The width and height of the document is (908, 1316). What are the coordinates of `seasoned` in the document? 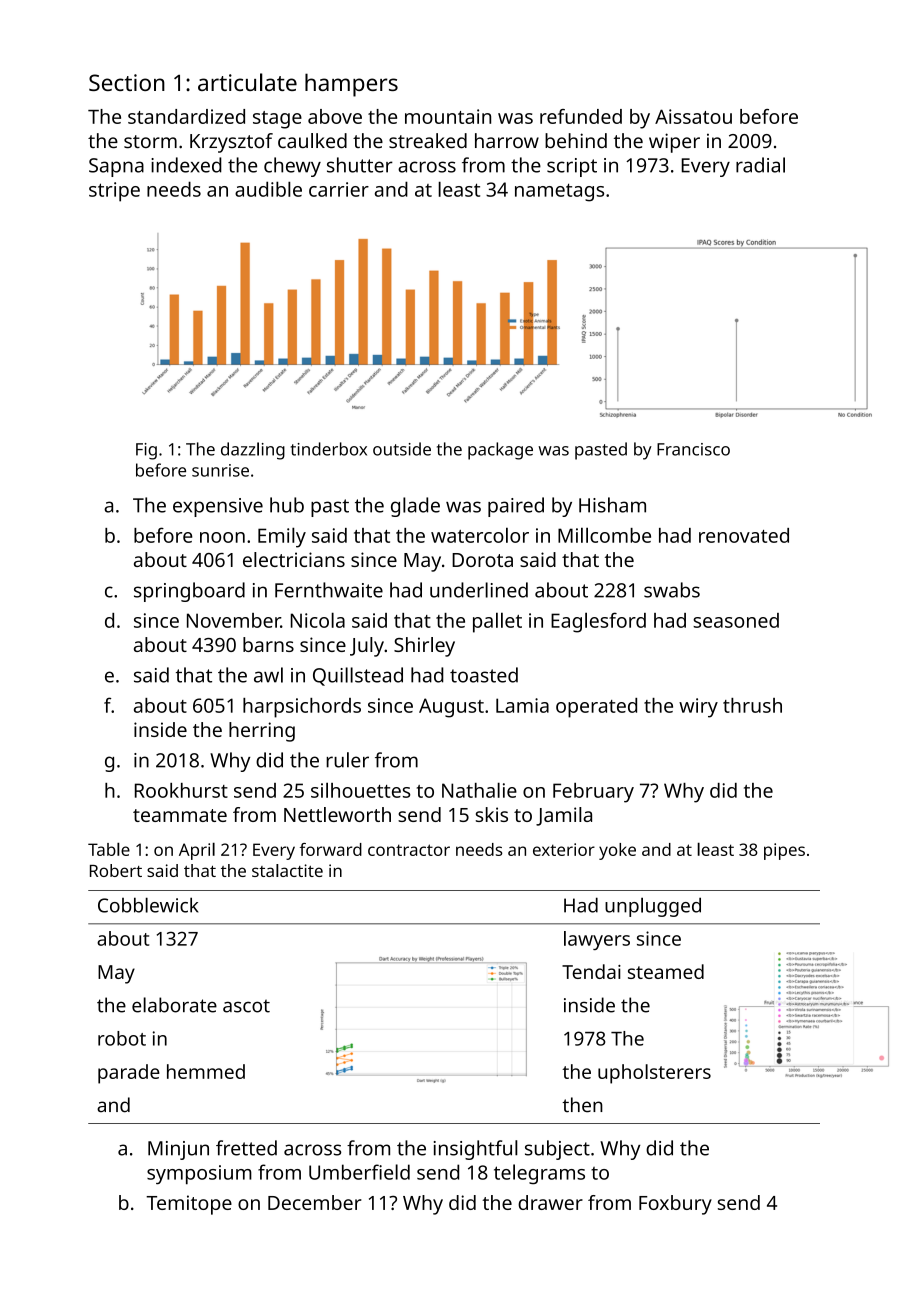 It's located at (736, 620).
